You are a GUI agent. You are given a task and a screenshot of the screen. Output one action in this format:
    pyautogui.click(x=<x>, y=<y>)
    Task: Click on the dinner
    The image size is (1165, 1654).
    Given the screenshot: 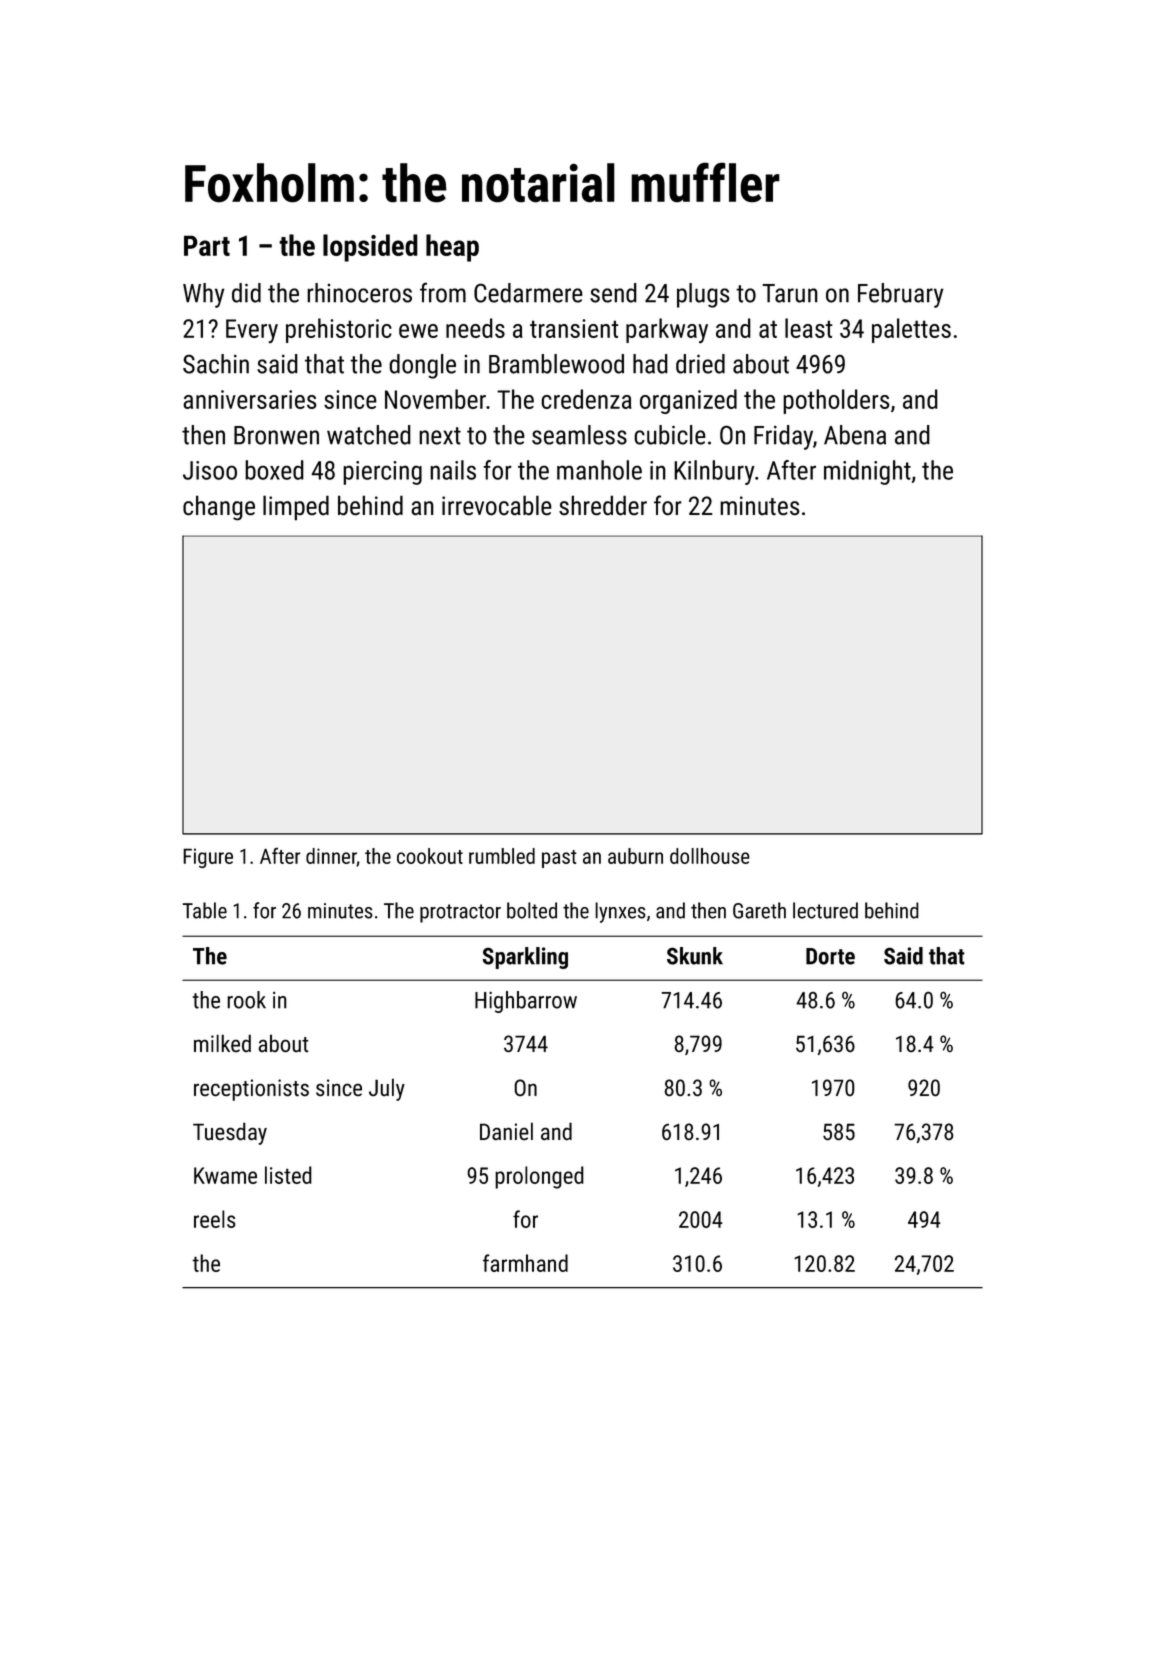 What is the action you would take?
    pyautogui.click(x=331, y=857)
